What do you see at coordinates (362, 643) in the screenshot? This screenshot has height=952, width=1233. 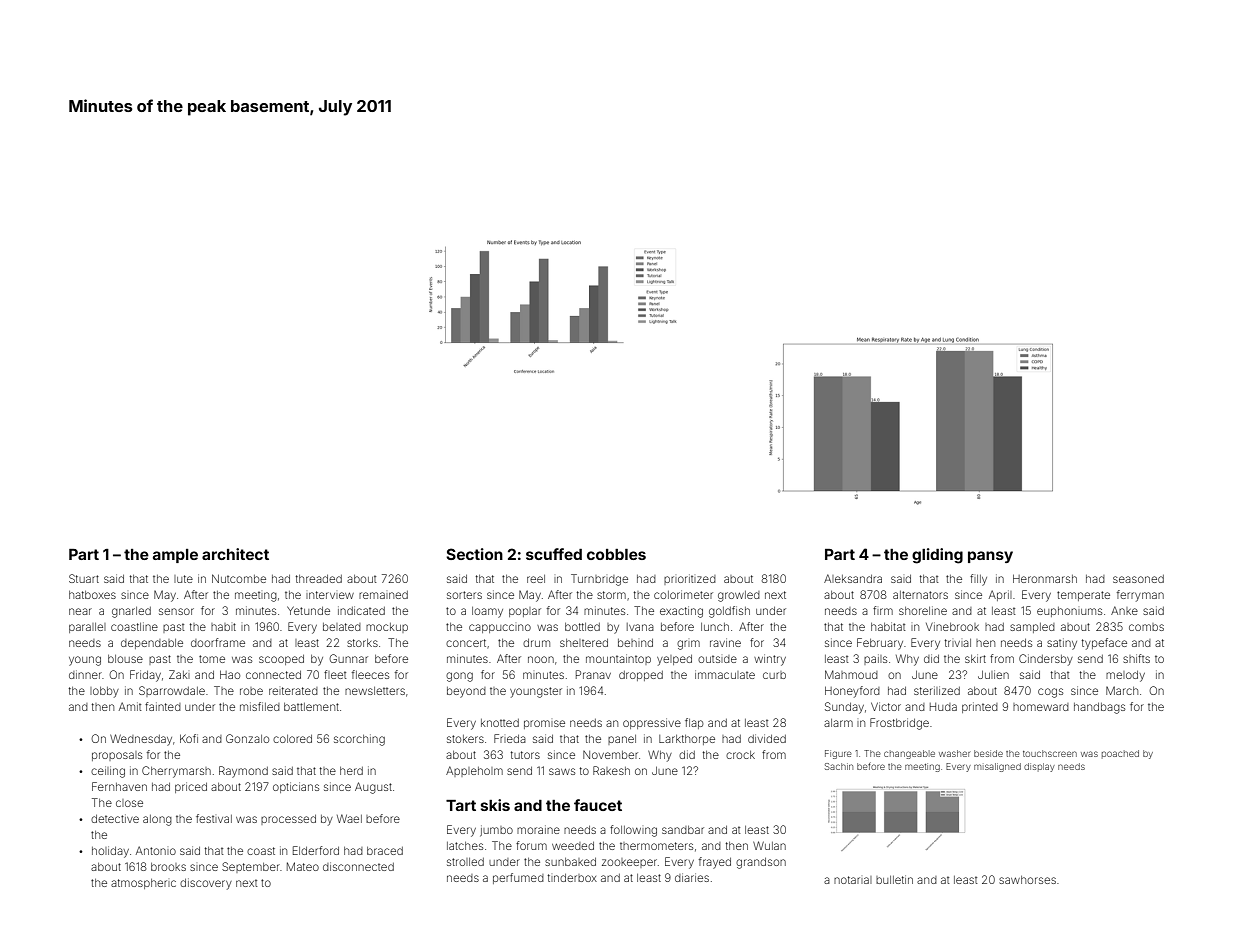 I see `storks` at bounding box center [362, 643].
